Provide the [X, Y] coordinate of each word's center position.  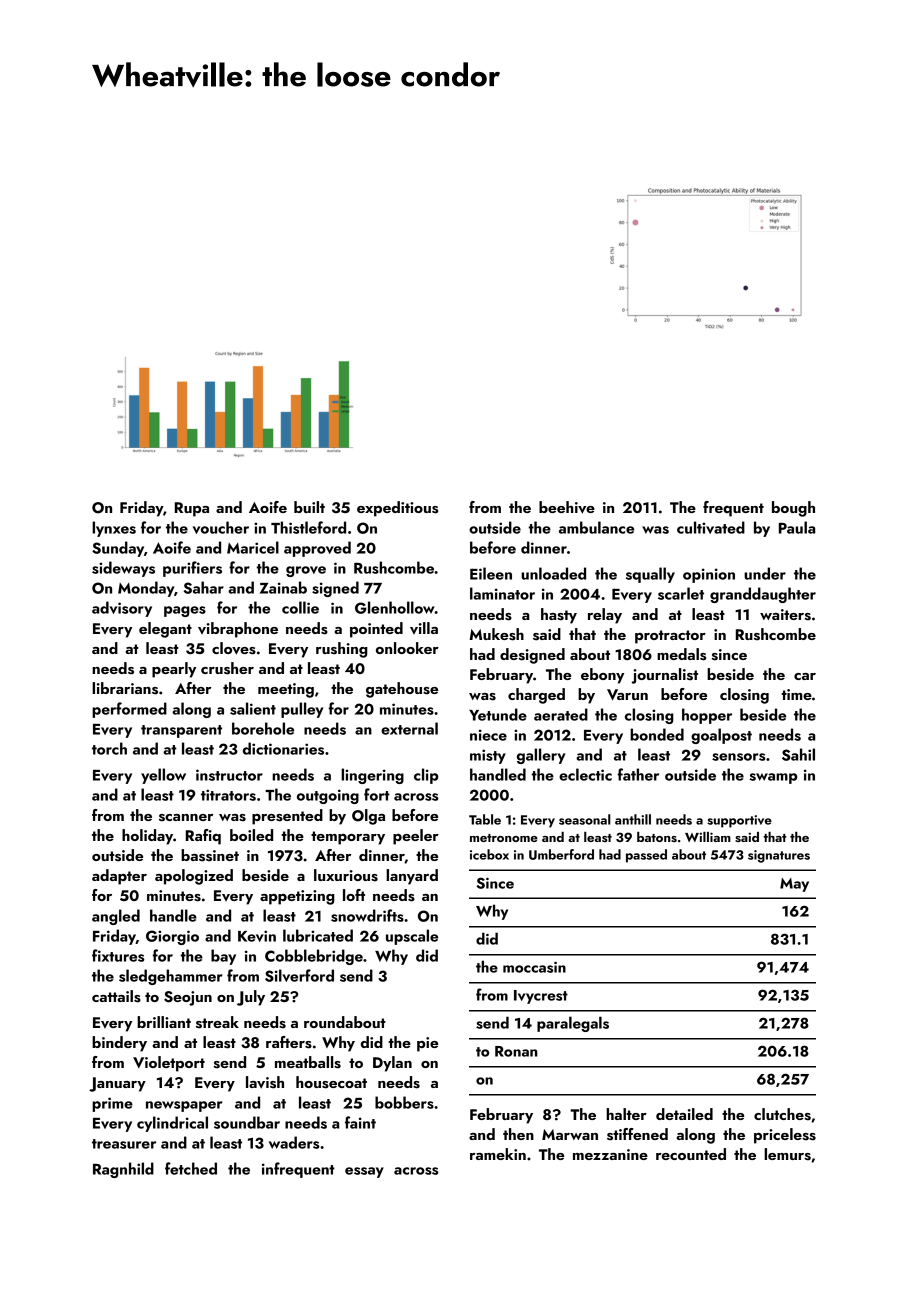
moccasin [534, 967]
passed [646, 856]
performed [129, 710]
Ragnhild [123, 1170]
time [796, 694]
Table [485, 819]
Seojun [188, 998]
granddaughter [763, 595]
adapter [119, 877]
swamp [773, 778]
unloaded [553, 573]
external [409, 728]
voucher [221, 527]
